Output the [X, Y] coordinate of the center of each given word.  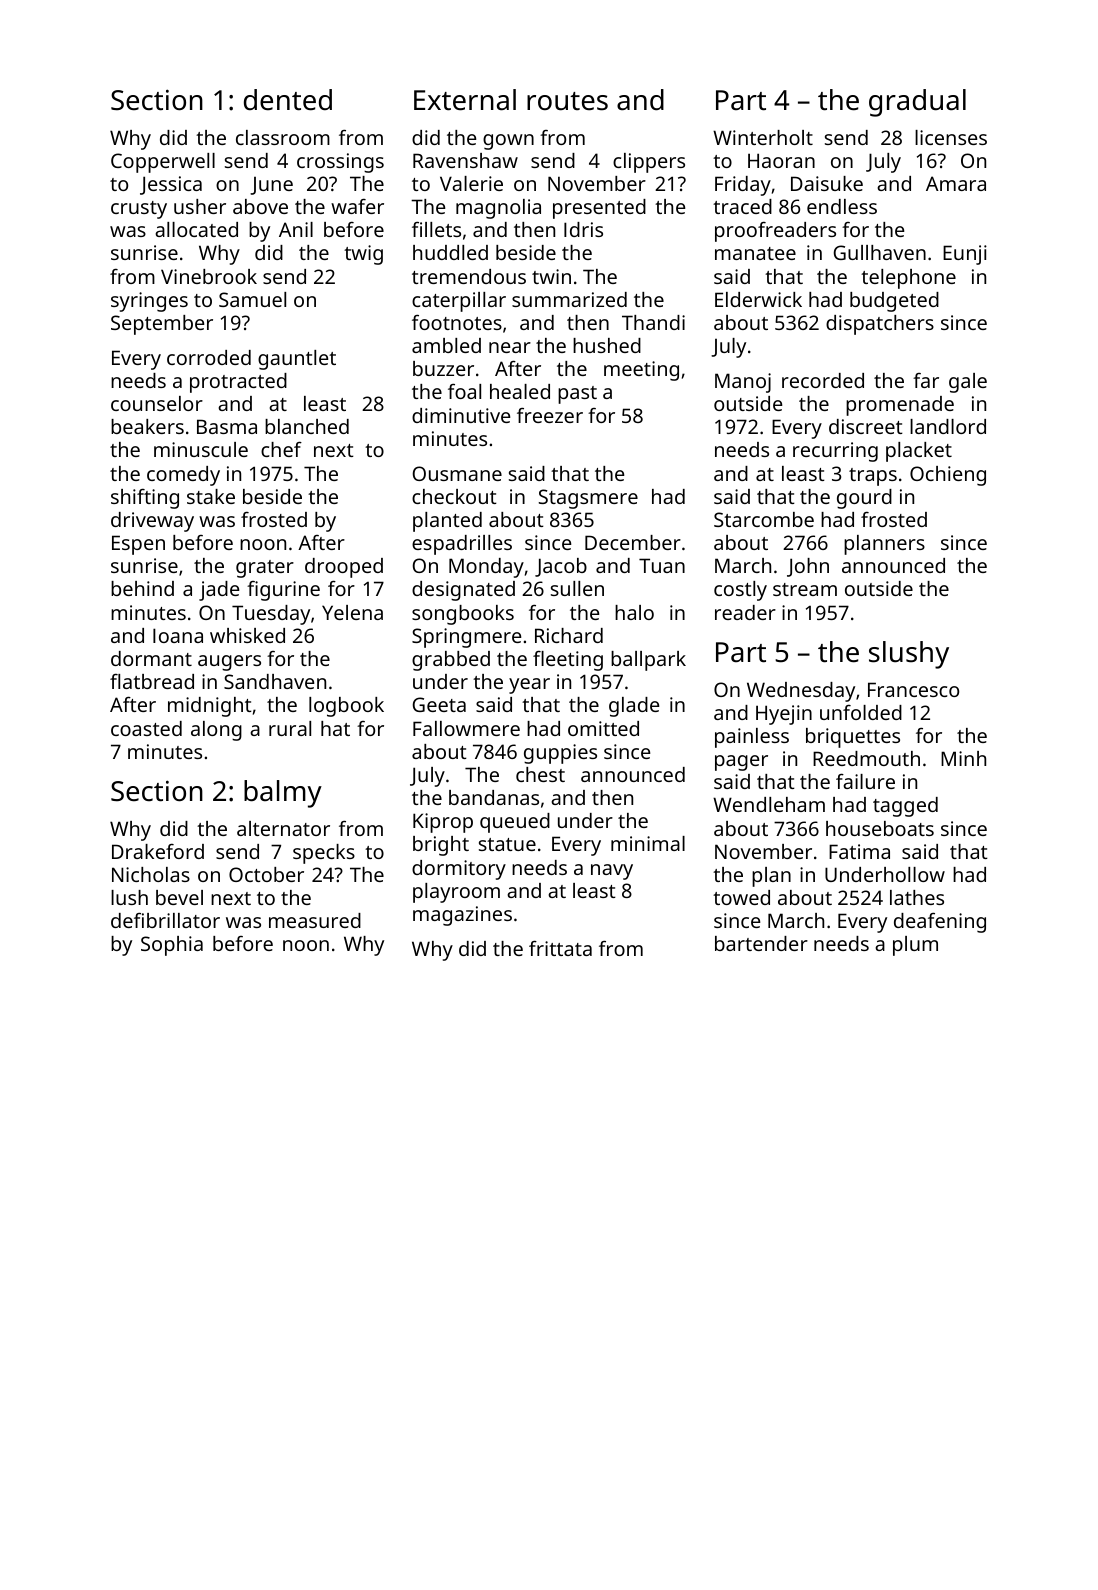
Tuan [662, 565]
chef [281, 449]
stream [805, 589]
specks [324, 854]
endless [842, 206]
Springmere [466, 638]
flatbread [152, 681]
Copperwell [163, 163]
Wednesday [801, 692]
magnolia [498, 209]
